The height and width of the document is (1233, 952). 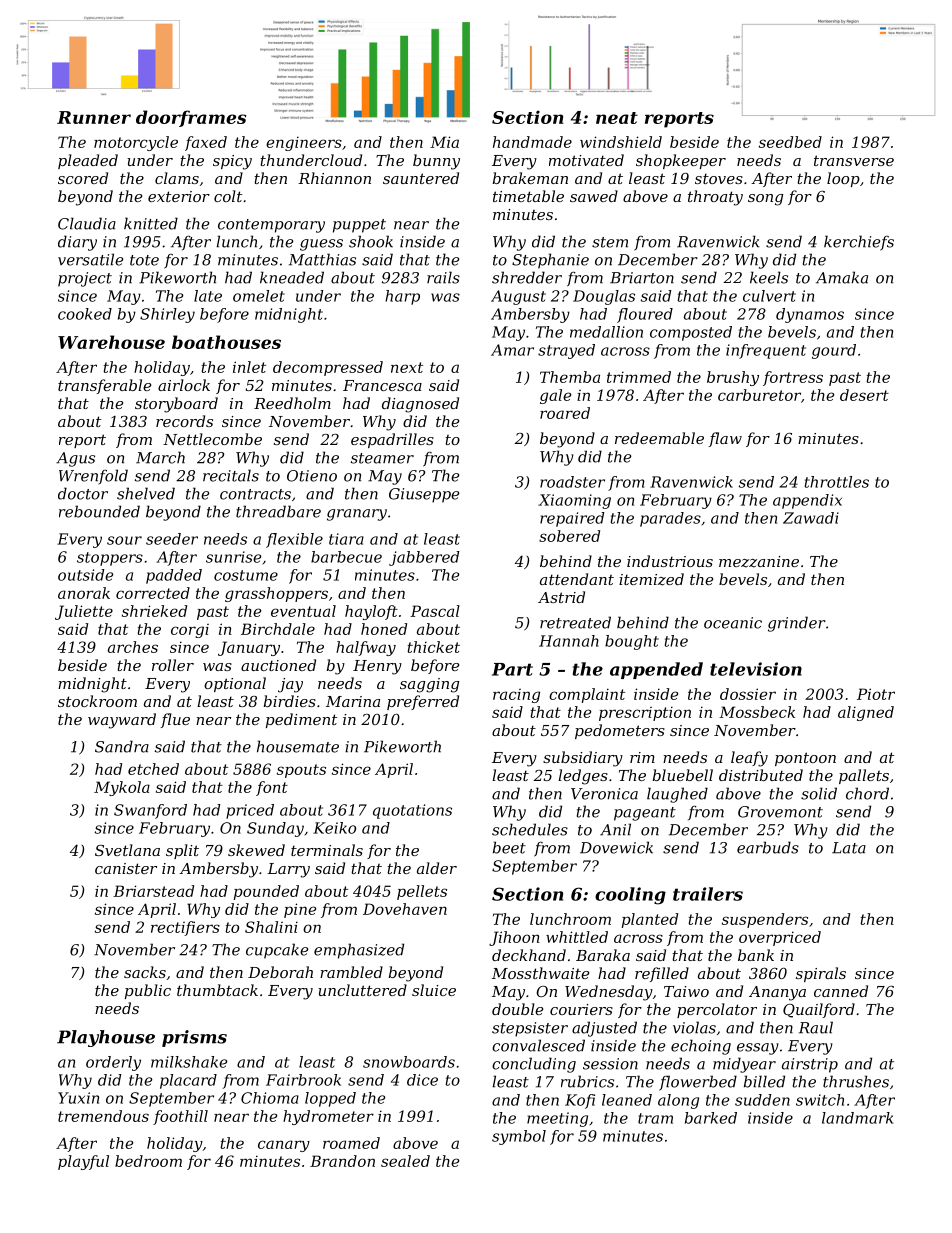 I want to click on pageant, so click(x=645, y=814).
